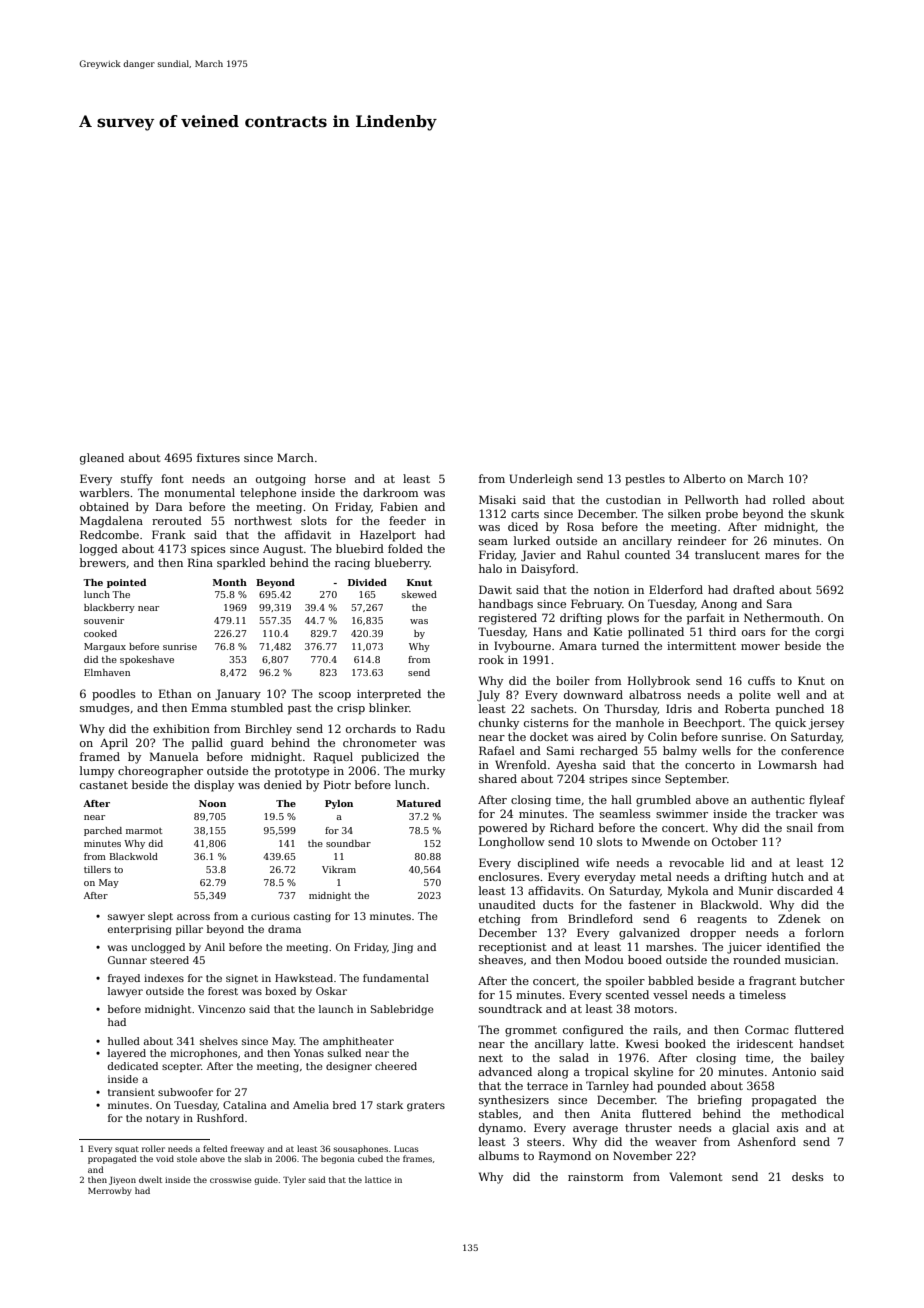 This screenshot has height=1308, width=924. I want to click on publicized, so click(390, 758).
